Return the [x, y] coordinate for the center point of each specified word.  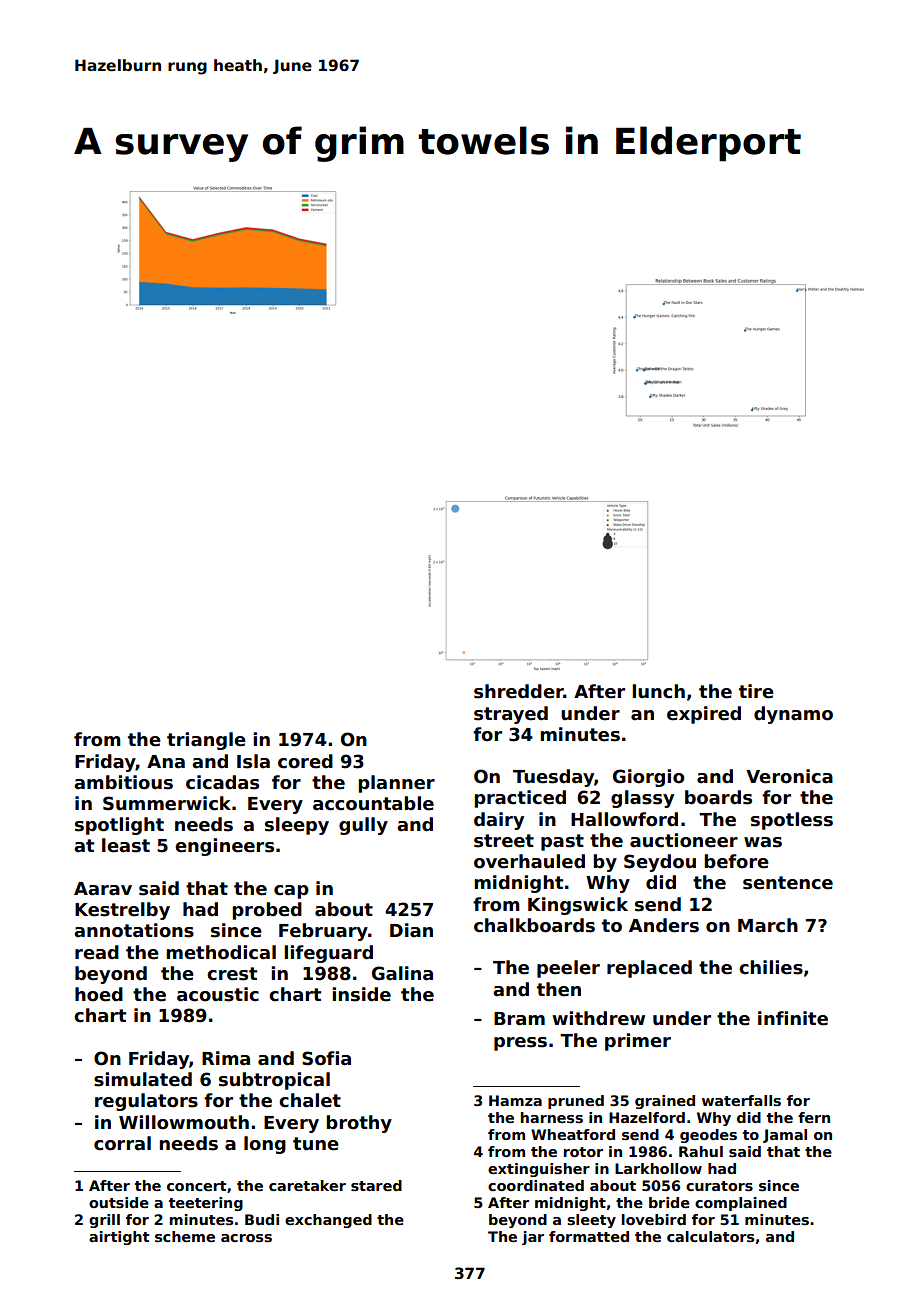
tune [316, 1144]
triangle [206, 741]
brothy [359, 1124]
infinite [793, 1018]
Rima [226, 1058]
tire [756, 691]
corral [122, 1143]
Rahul [701, 1151]
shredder [519, 691]
